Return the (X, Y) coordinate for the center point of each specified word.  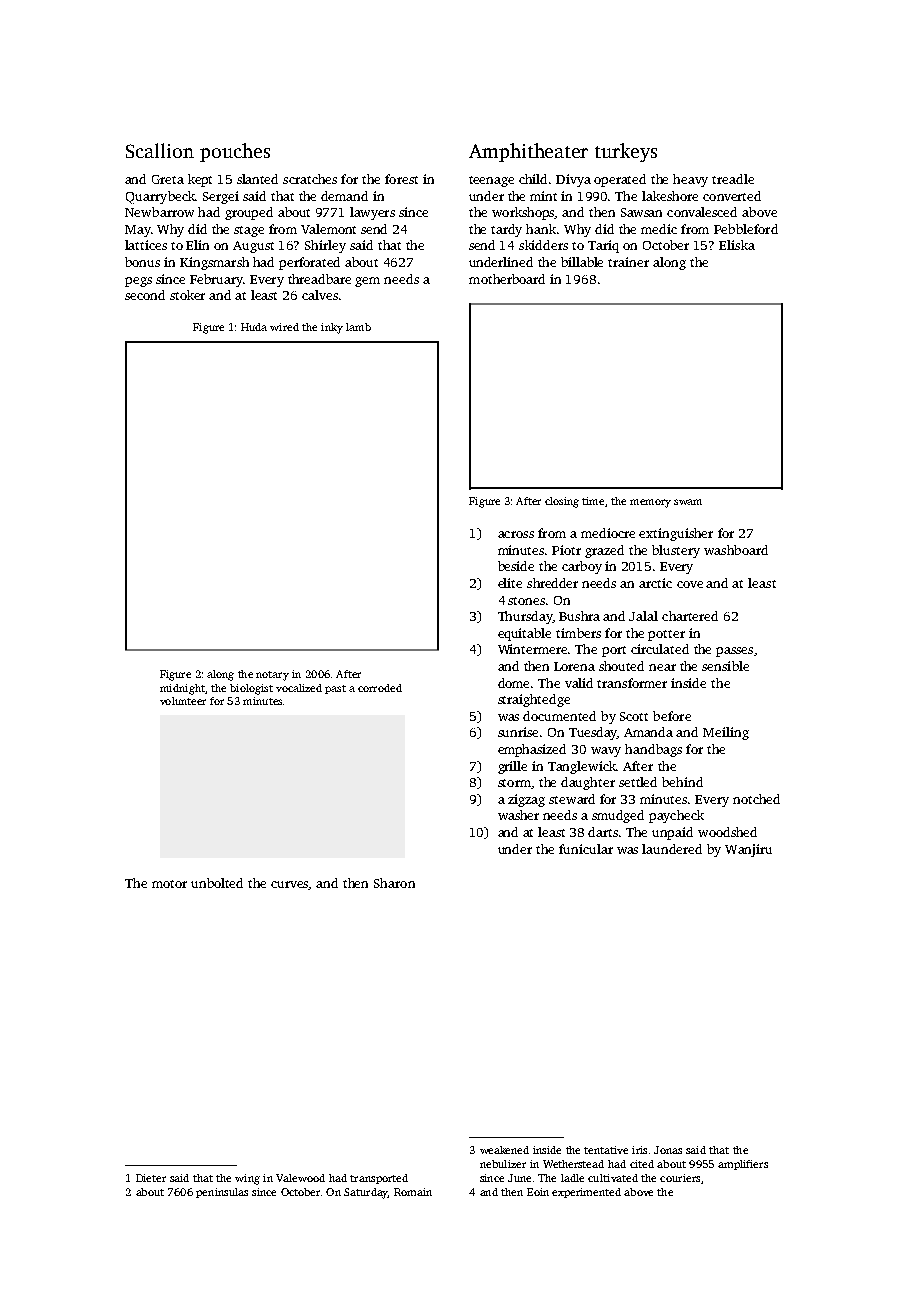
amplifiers (743, 1165)
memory (650, 503)
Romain (413, 1192)
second (145, 295)
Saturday (366, 1193)
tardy (506, 230)
